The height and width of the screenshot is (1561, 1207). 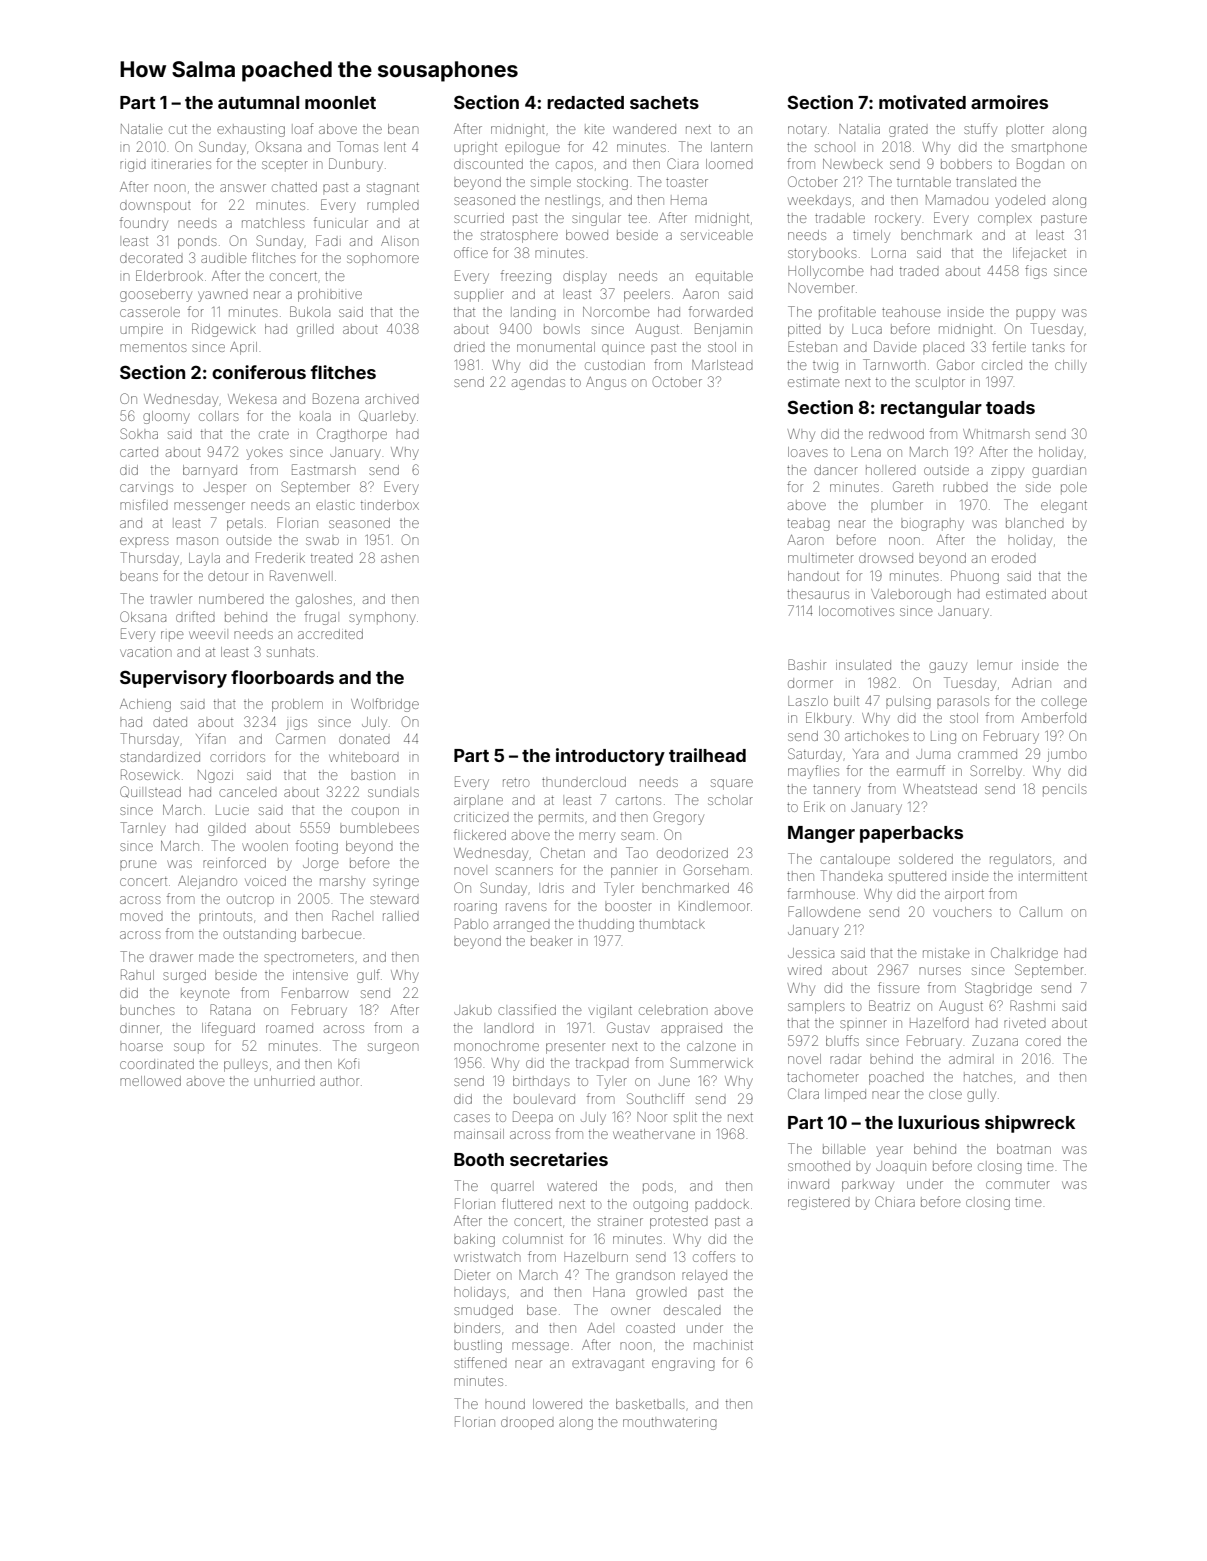 What do you see at coordinates (347, 1063) in the screenshot?
I see `Kofi` at bounding box center [347, 1063].
